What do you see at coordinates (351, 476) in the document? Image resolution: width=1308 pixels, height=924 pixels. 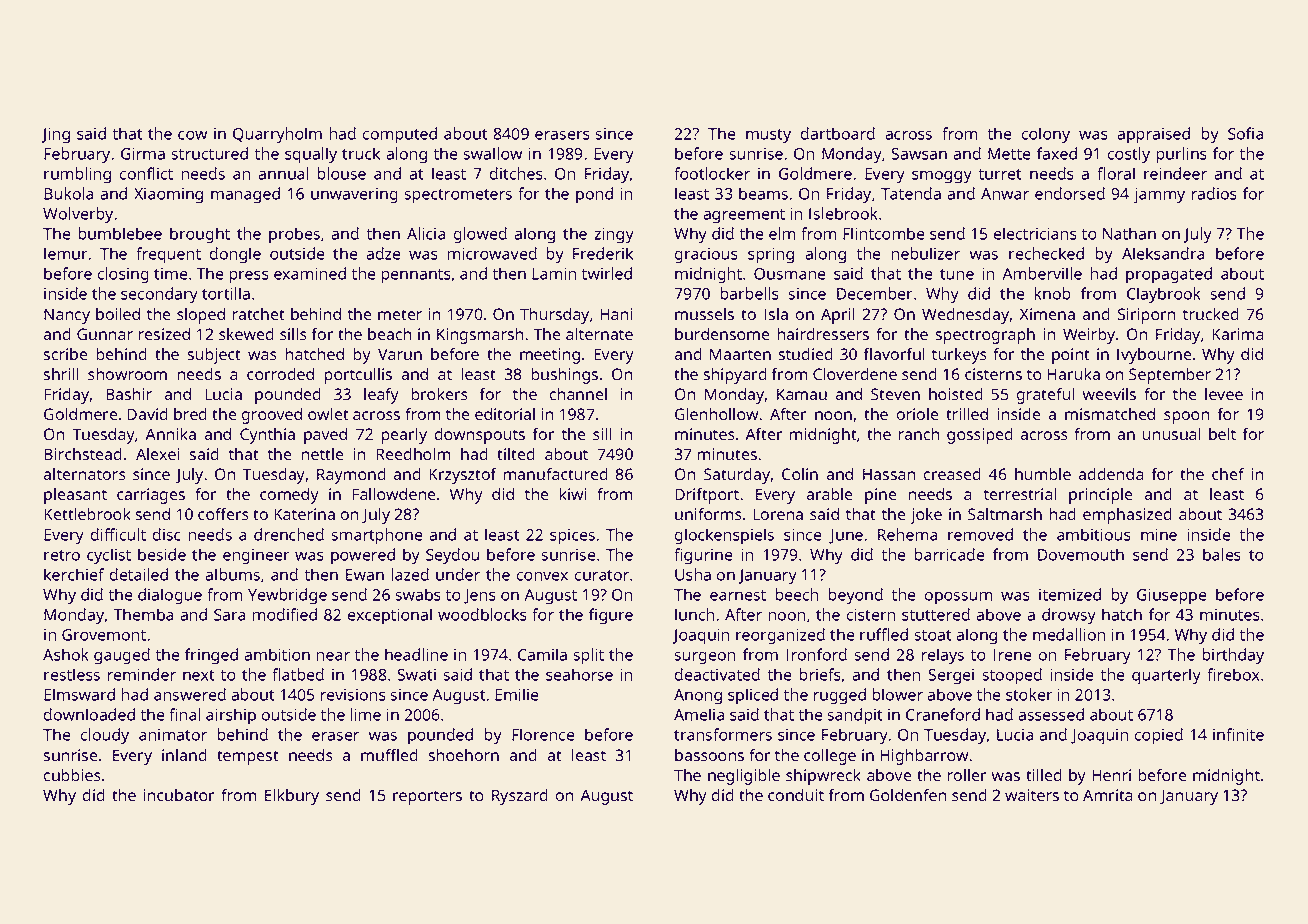 I see `Raymond` at bounding box center [351, 476].
